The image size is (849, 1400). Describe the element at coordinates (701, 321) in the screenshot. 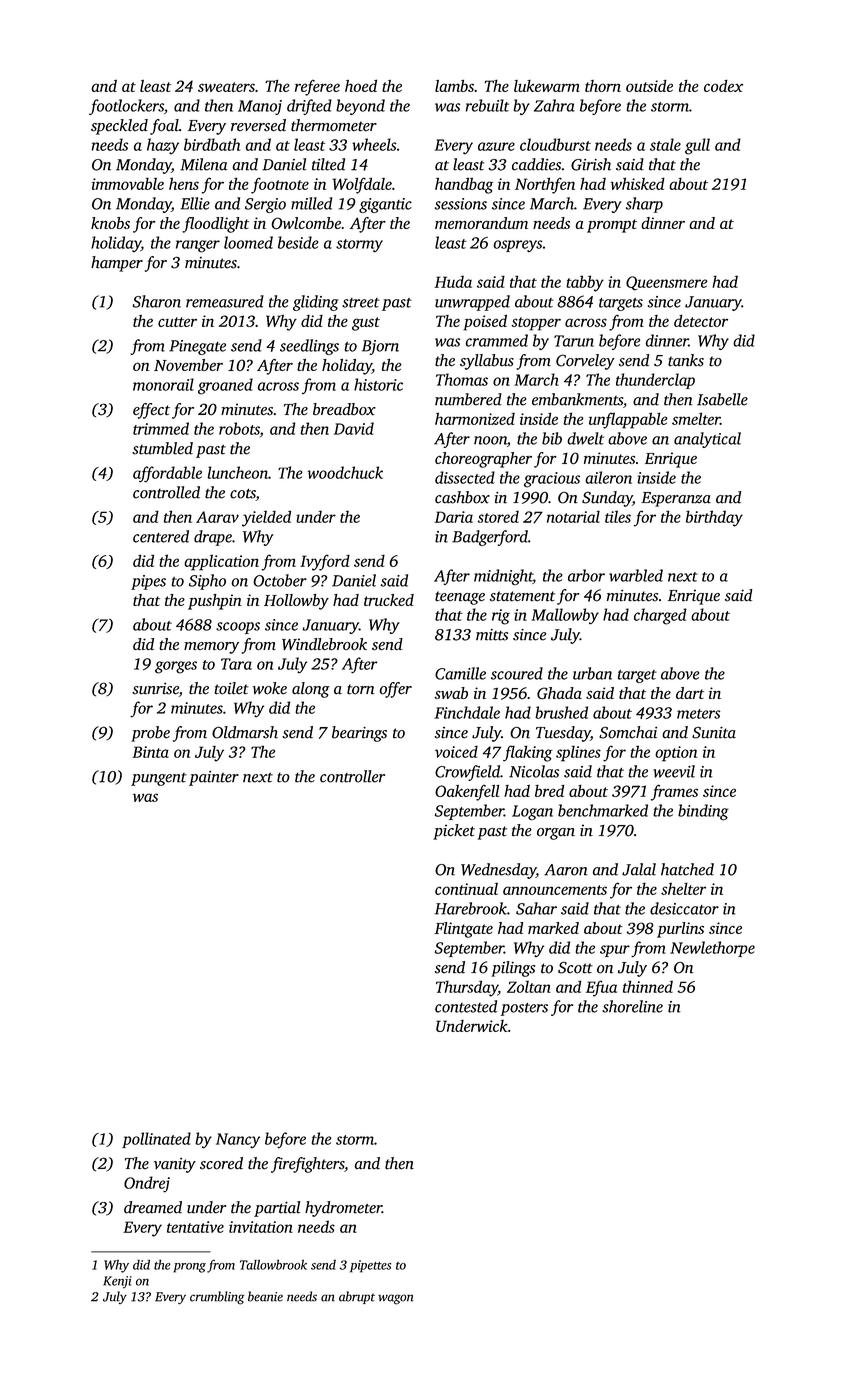

I see `detector` at that location.
